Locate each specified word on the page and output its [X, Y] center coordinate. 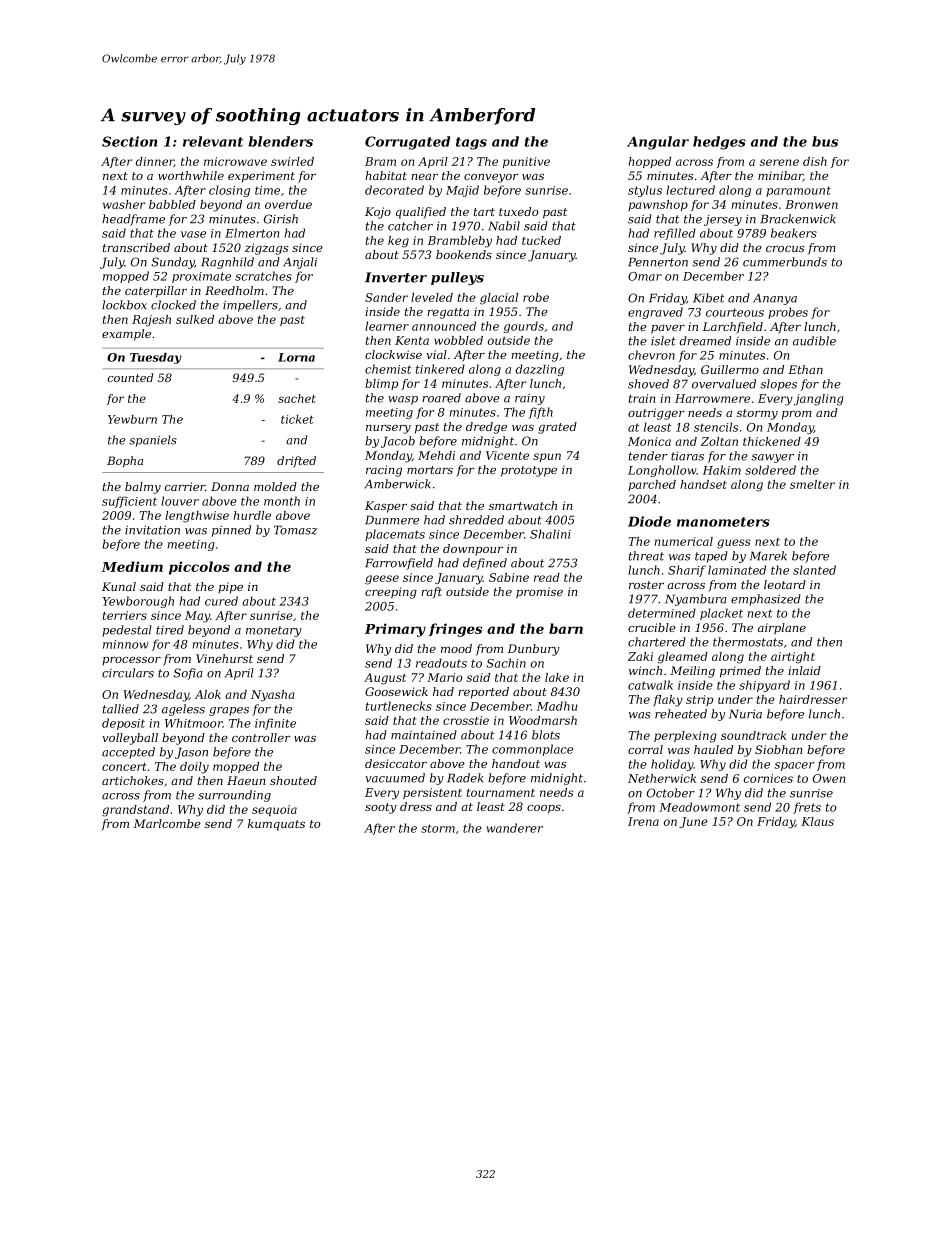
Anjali [300, 263]
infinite [275, 724]
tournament [501, 793]
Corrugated [407, 143]
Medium [132, 566]
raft [431, 593]
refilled [675, 234]
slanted [814, 570]
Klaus [817, 821]
